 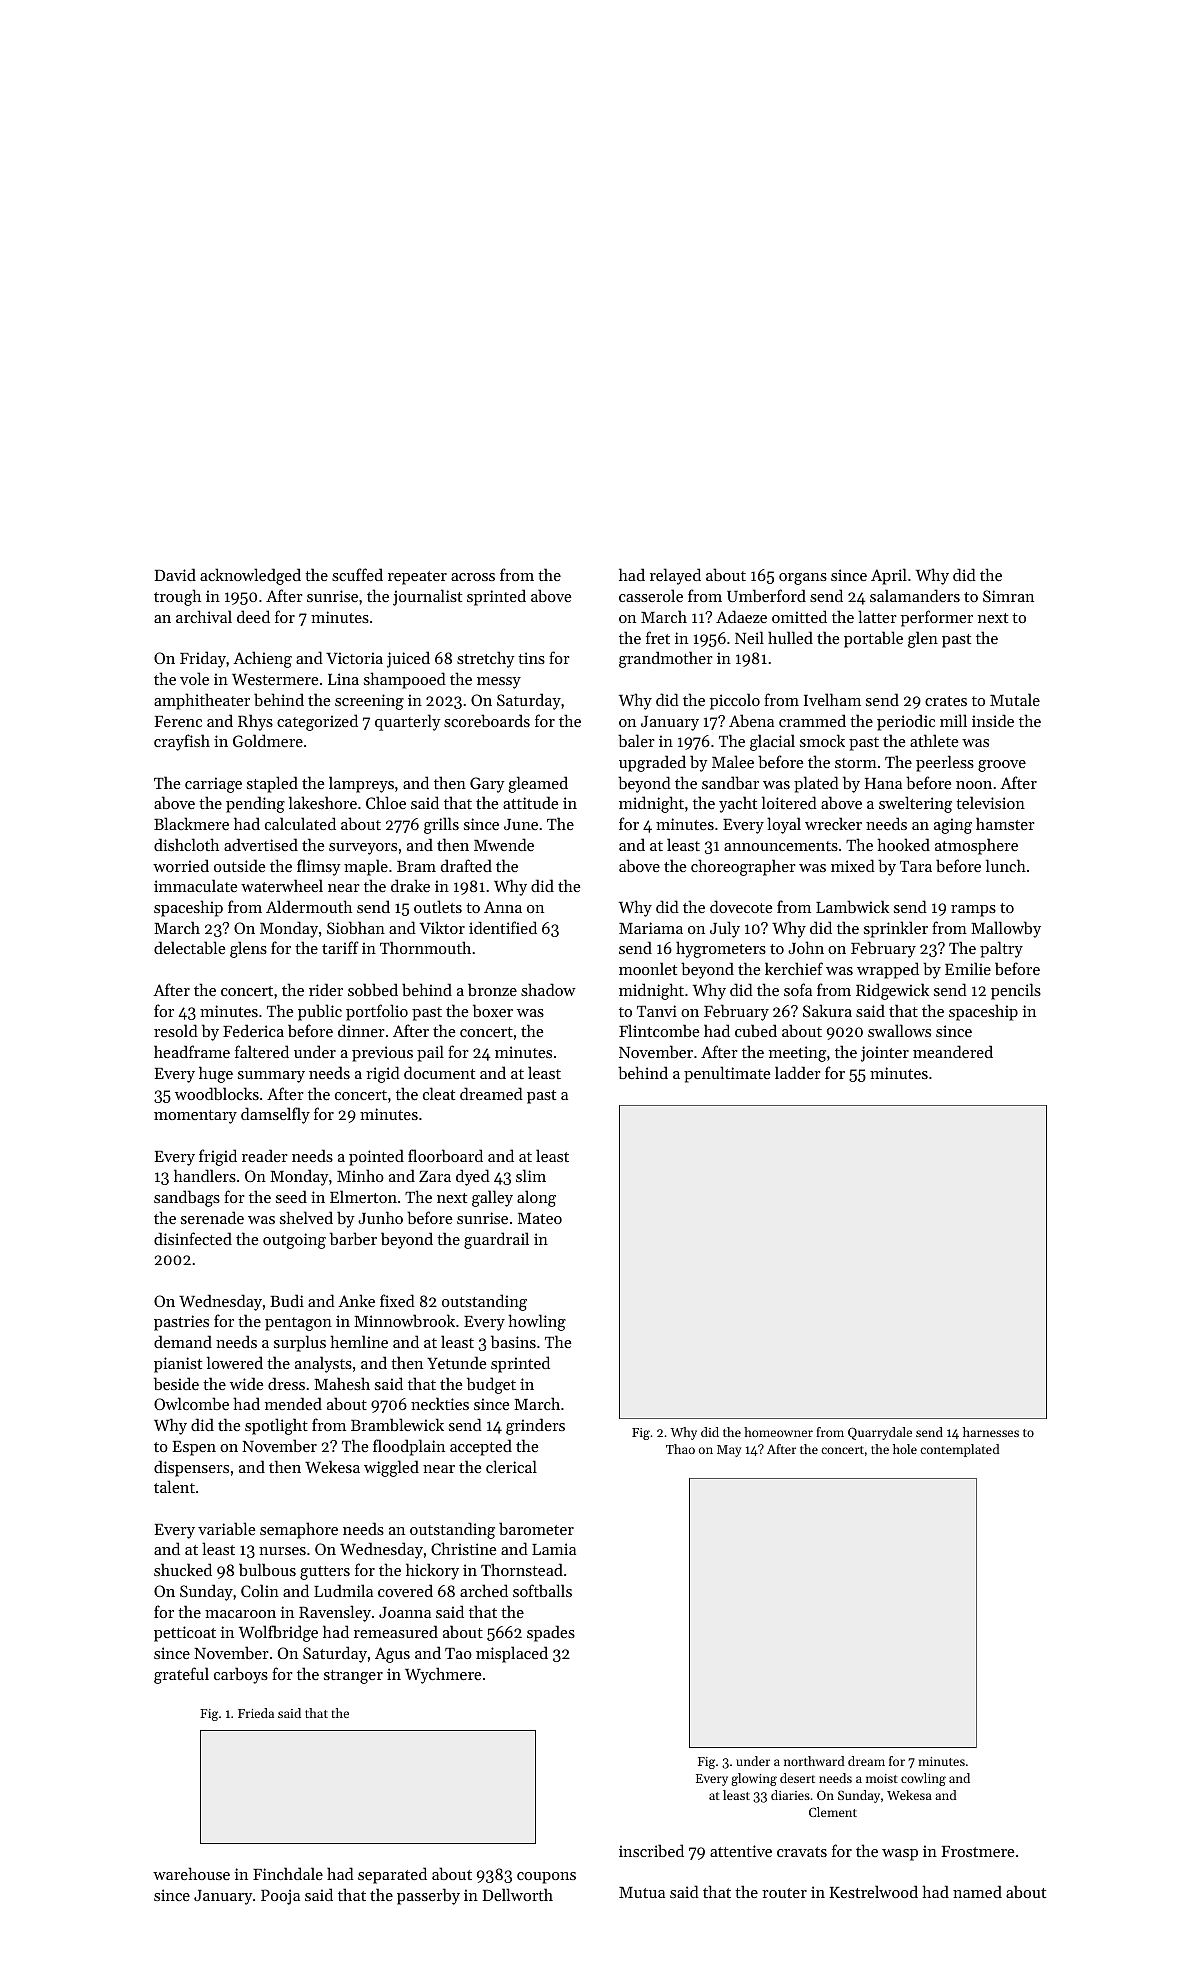 What do you see at coordinates (177, 597) in the page?
I see `trough` at bounding box center [177, 597].
